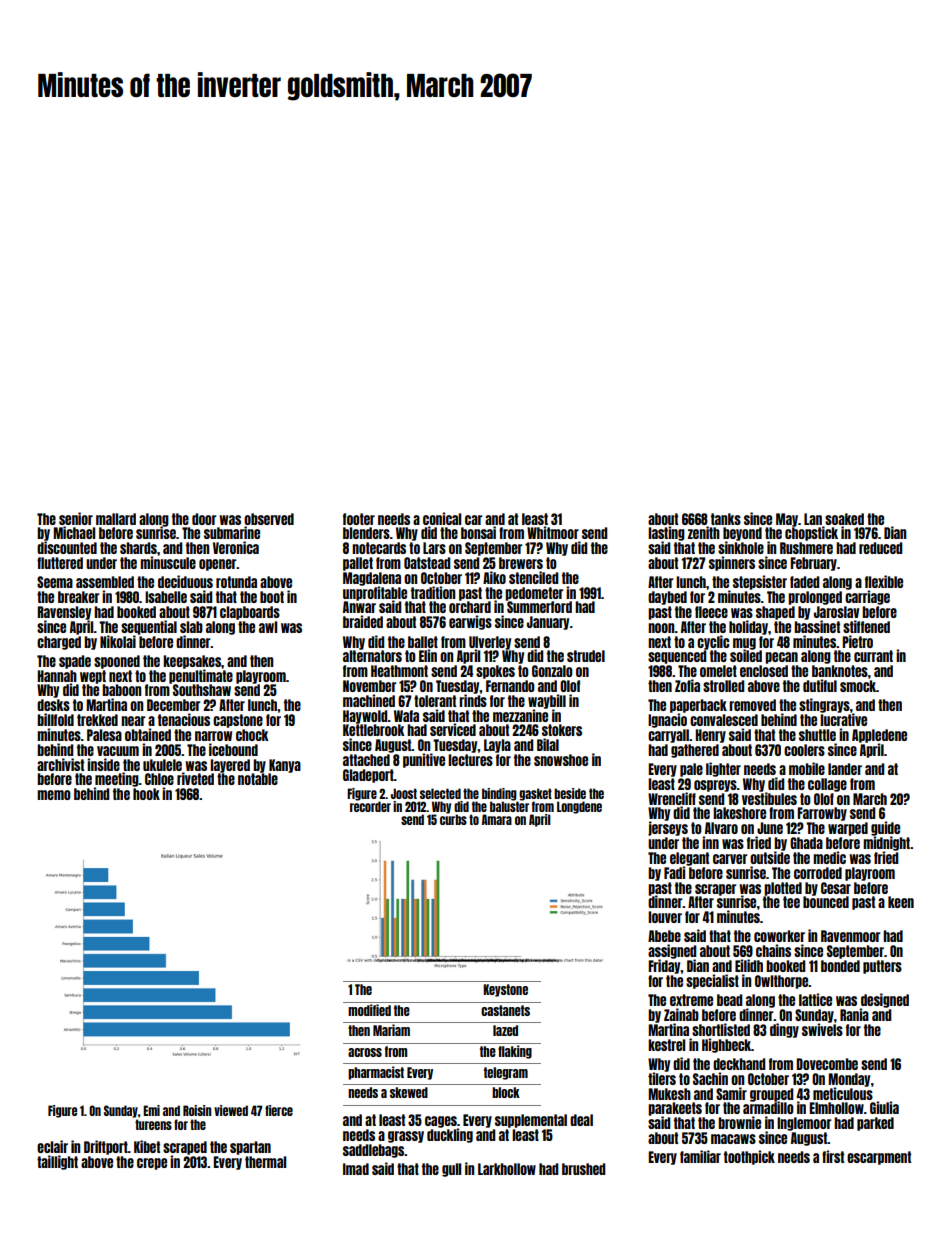 The height and width of the screenshot is (1233, 952). I want to click on wept, so click(93, 677).
